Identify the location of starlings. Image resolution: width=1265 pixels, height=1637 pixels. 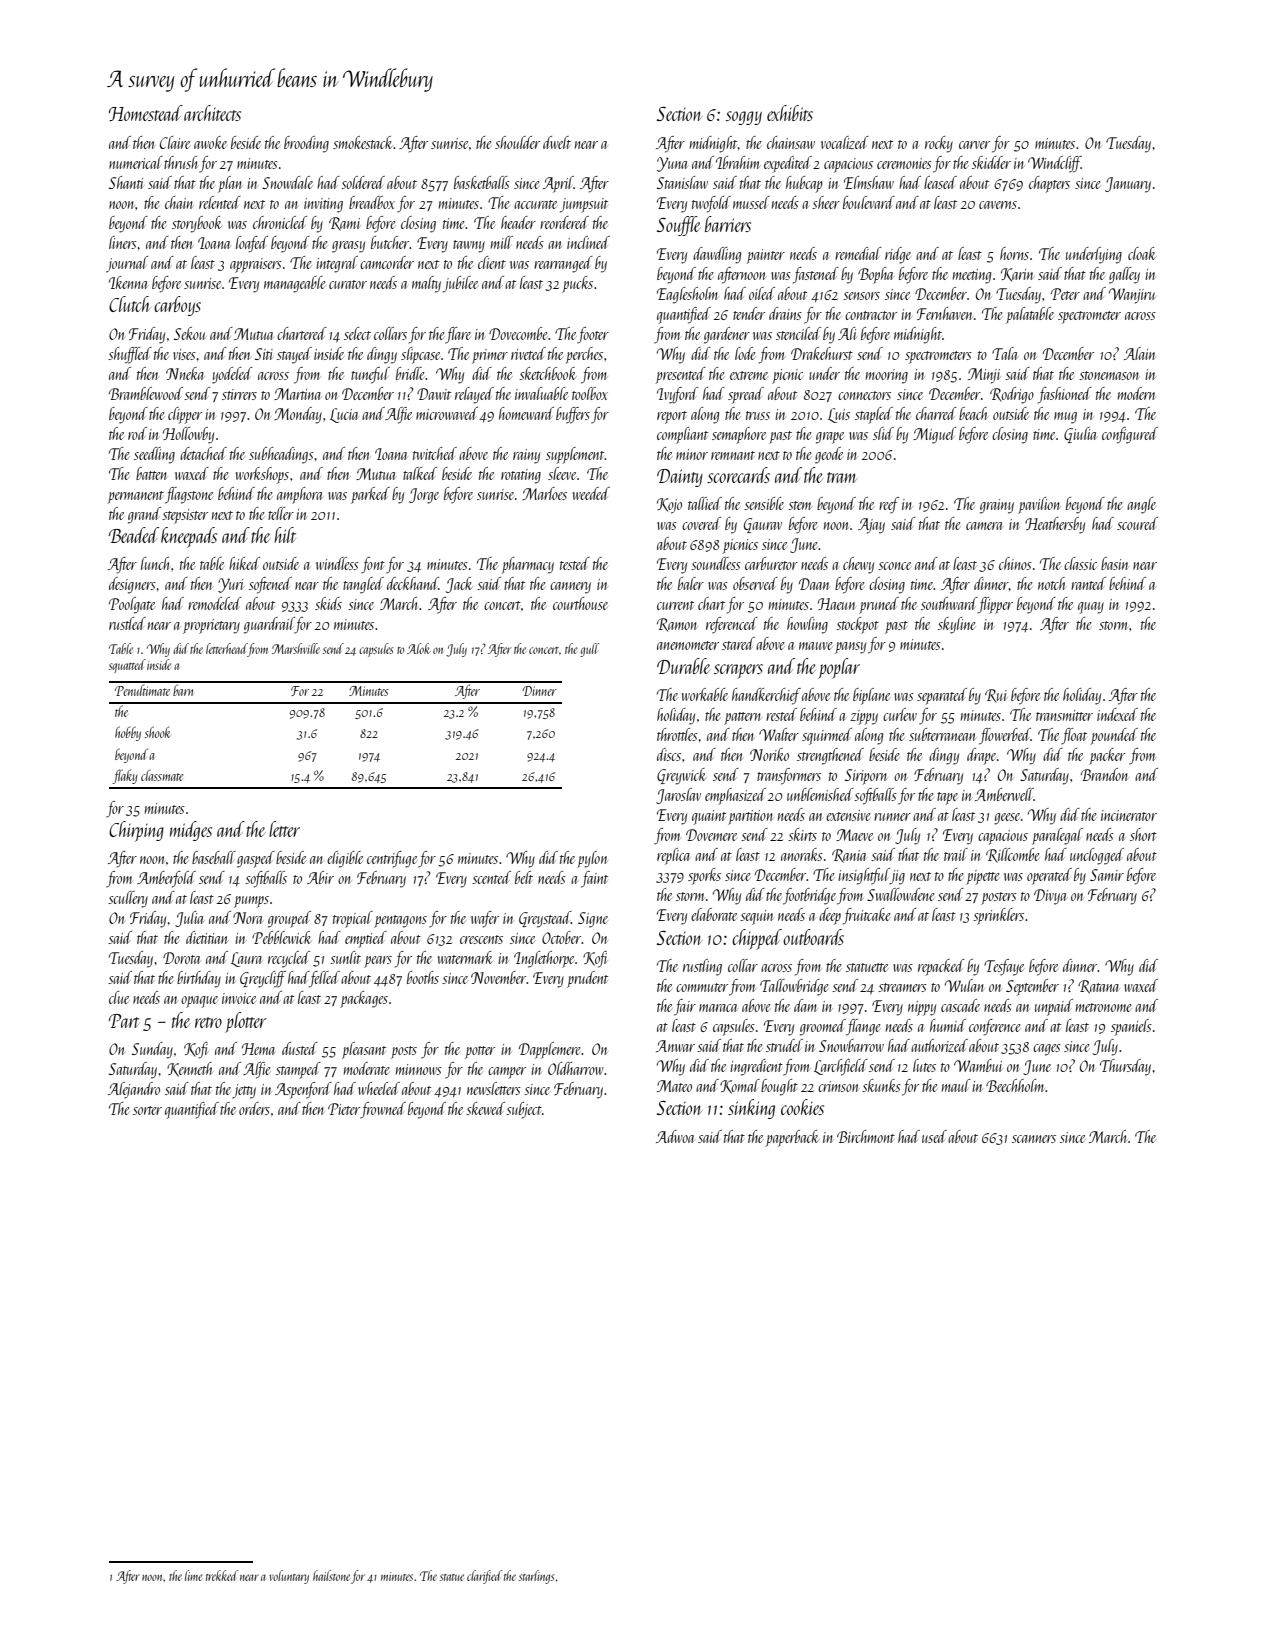
(536, 1577).
